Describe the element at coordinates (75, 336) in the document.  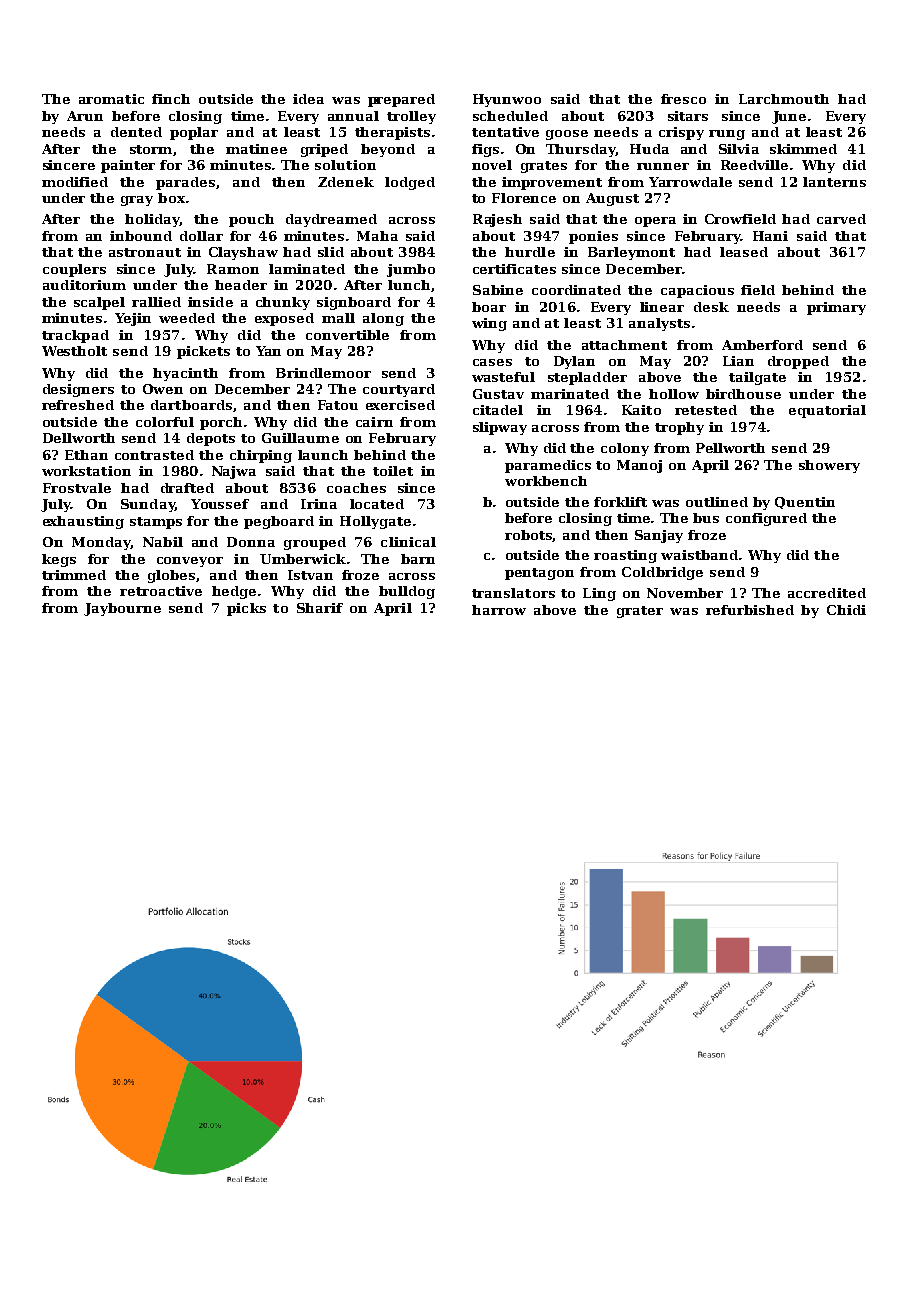
I see `trackpad` at that location.
